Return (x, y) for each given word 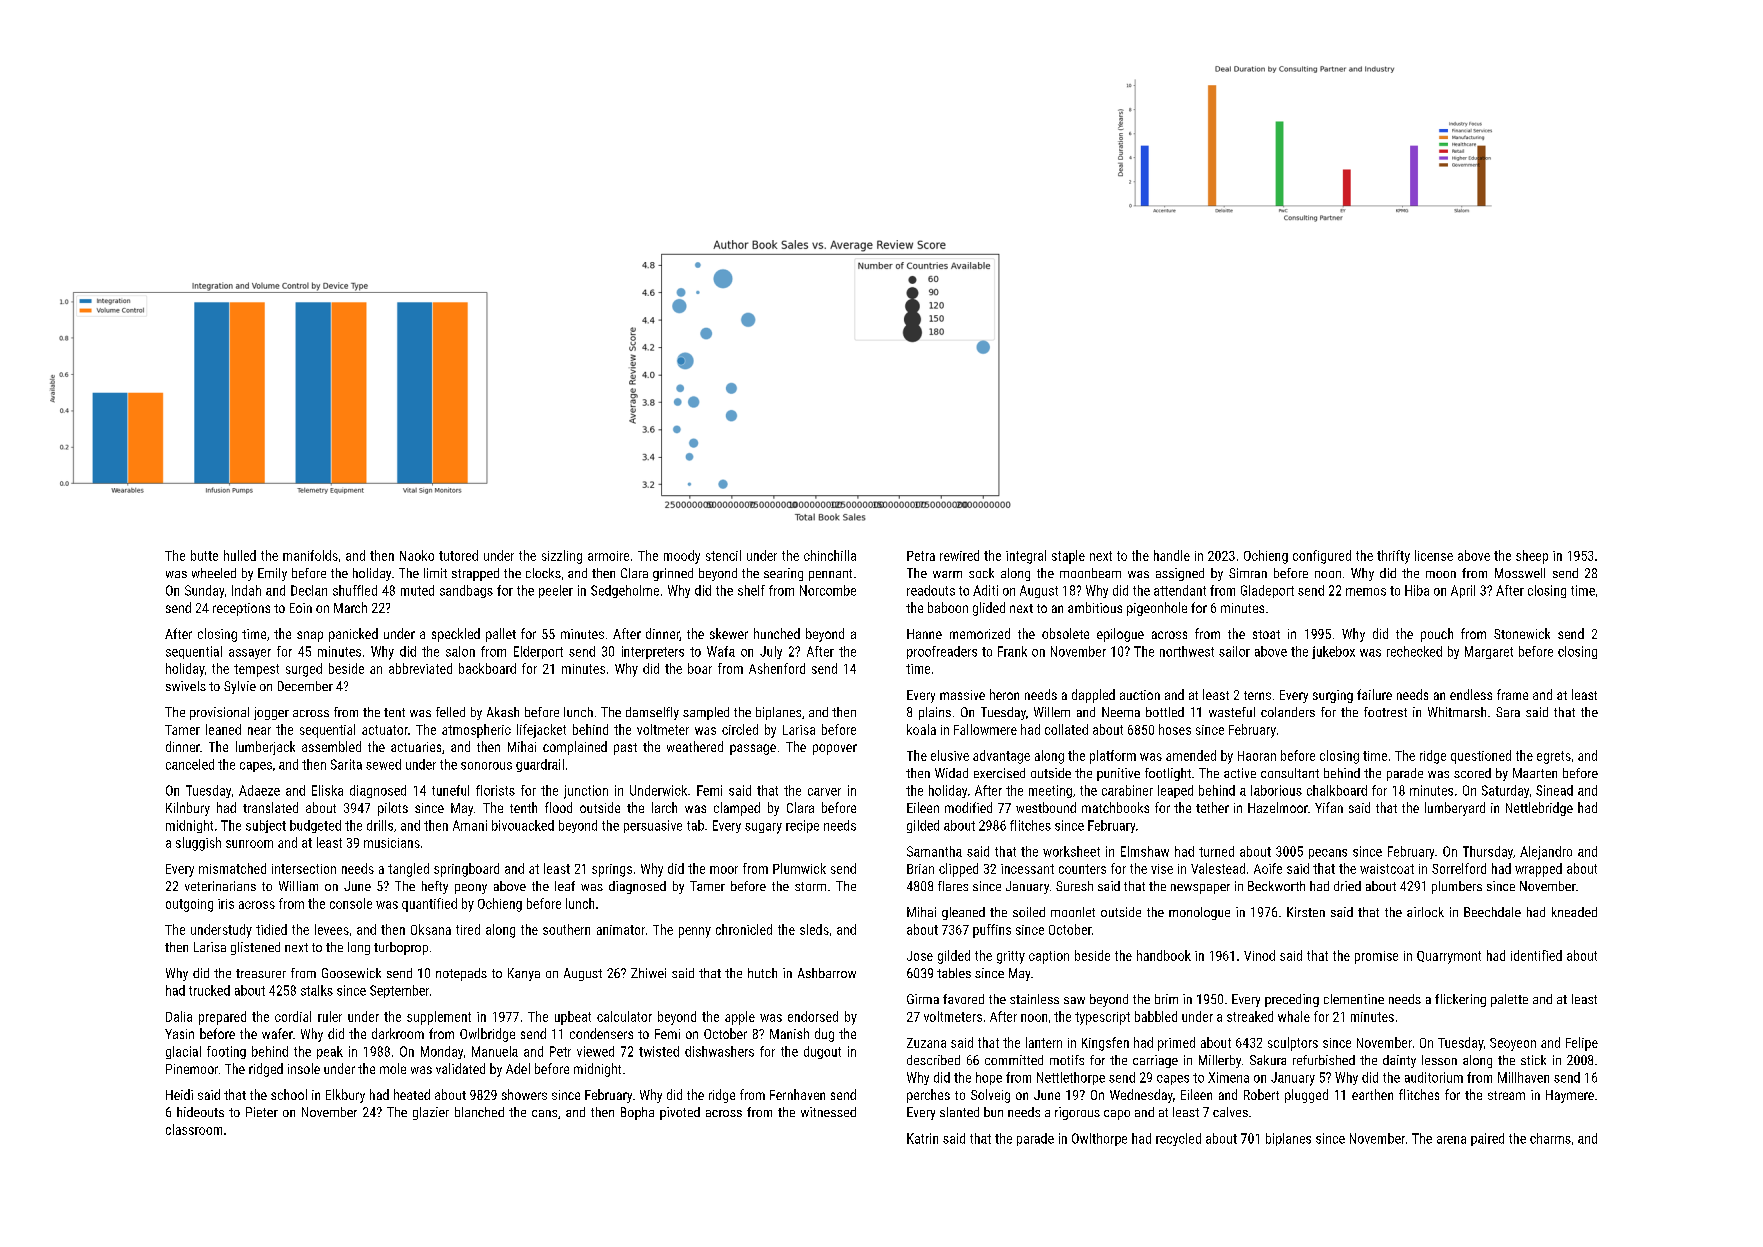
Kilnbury (188, 809)
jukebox (1333, 652)
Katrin (922, 1138)
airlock (1425, 912)
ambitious (1095, 607)
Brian (920, 869)
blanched (479, 1112)
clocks (543, 573)
